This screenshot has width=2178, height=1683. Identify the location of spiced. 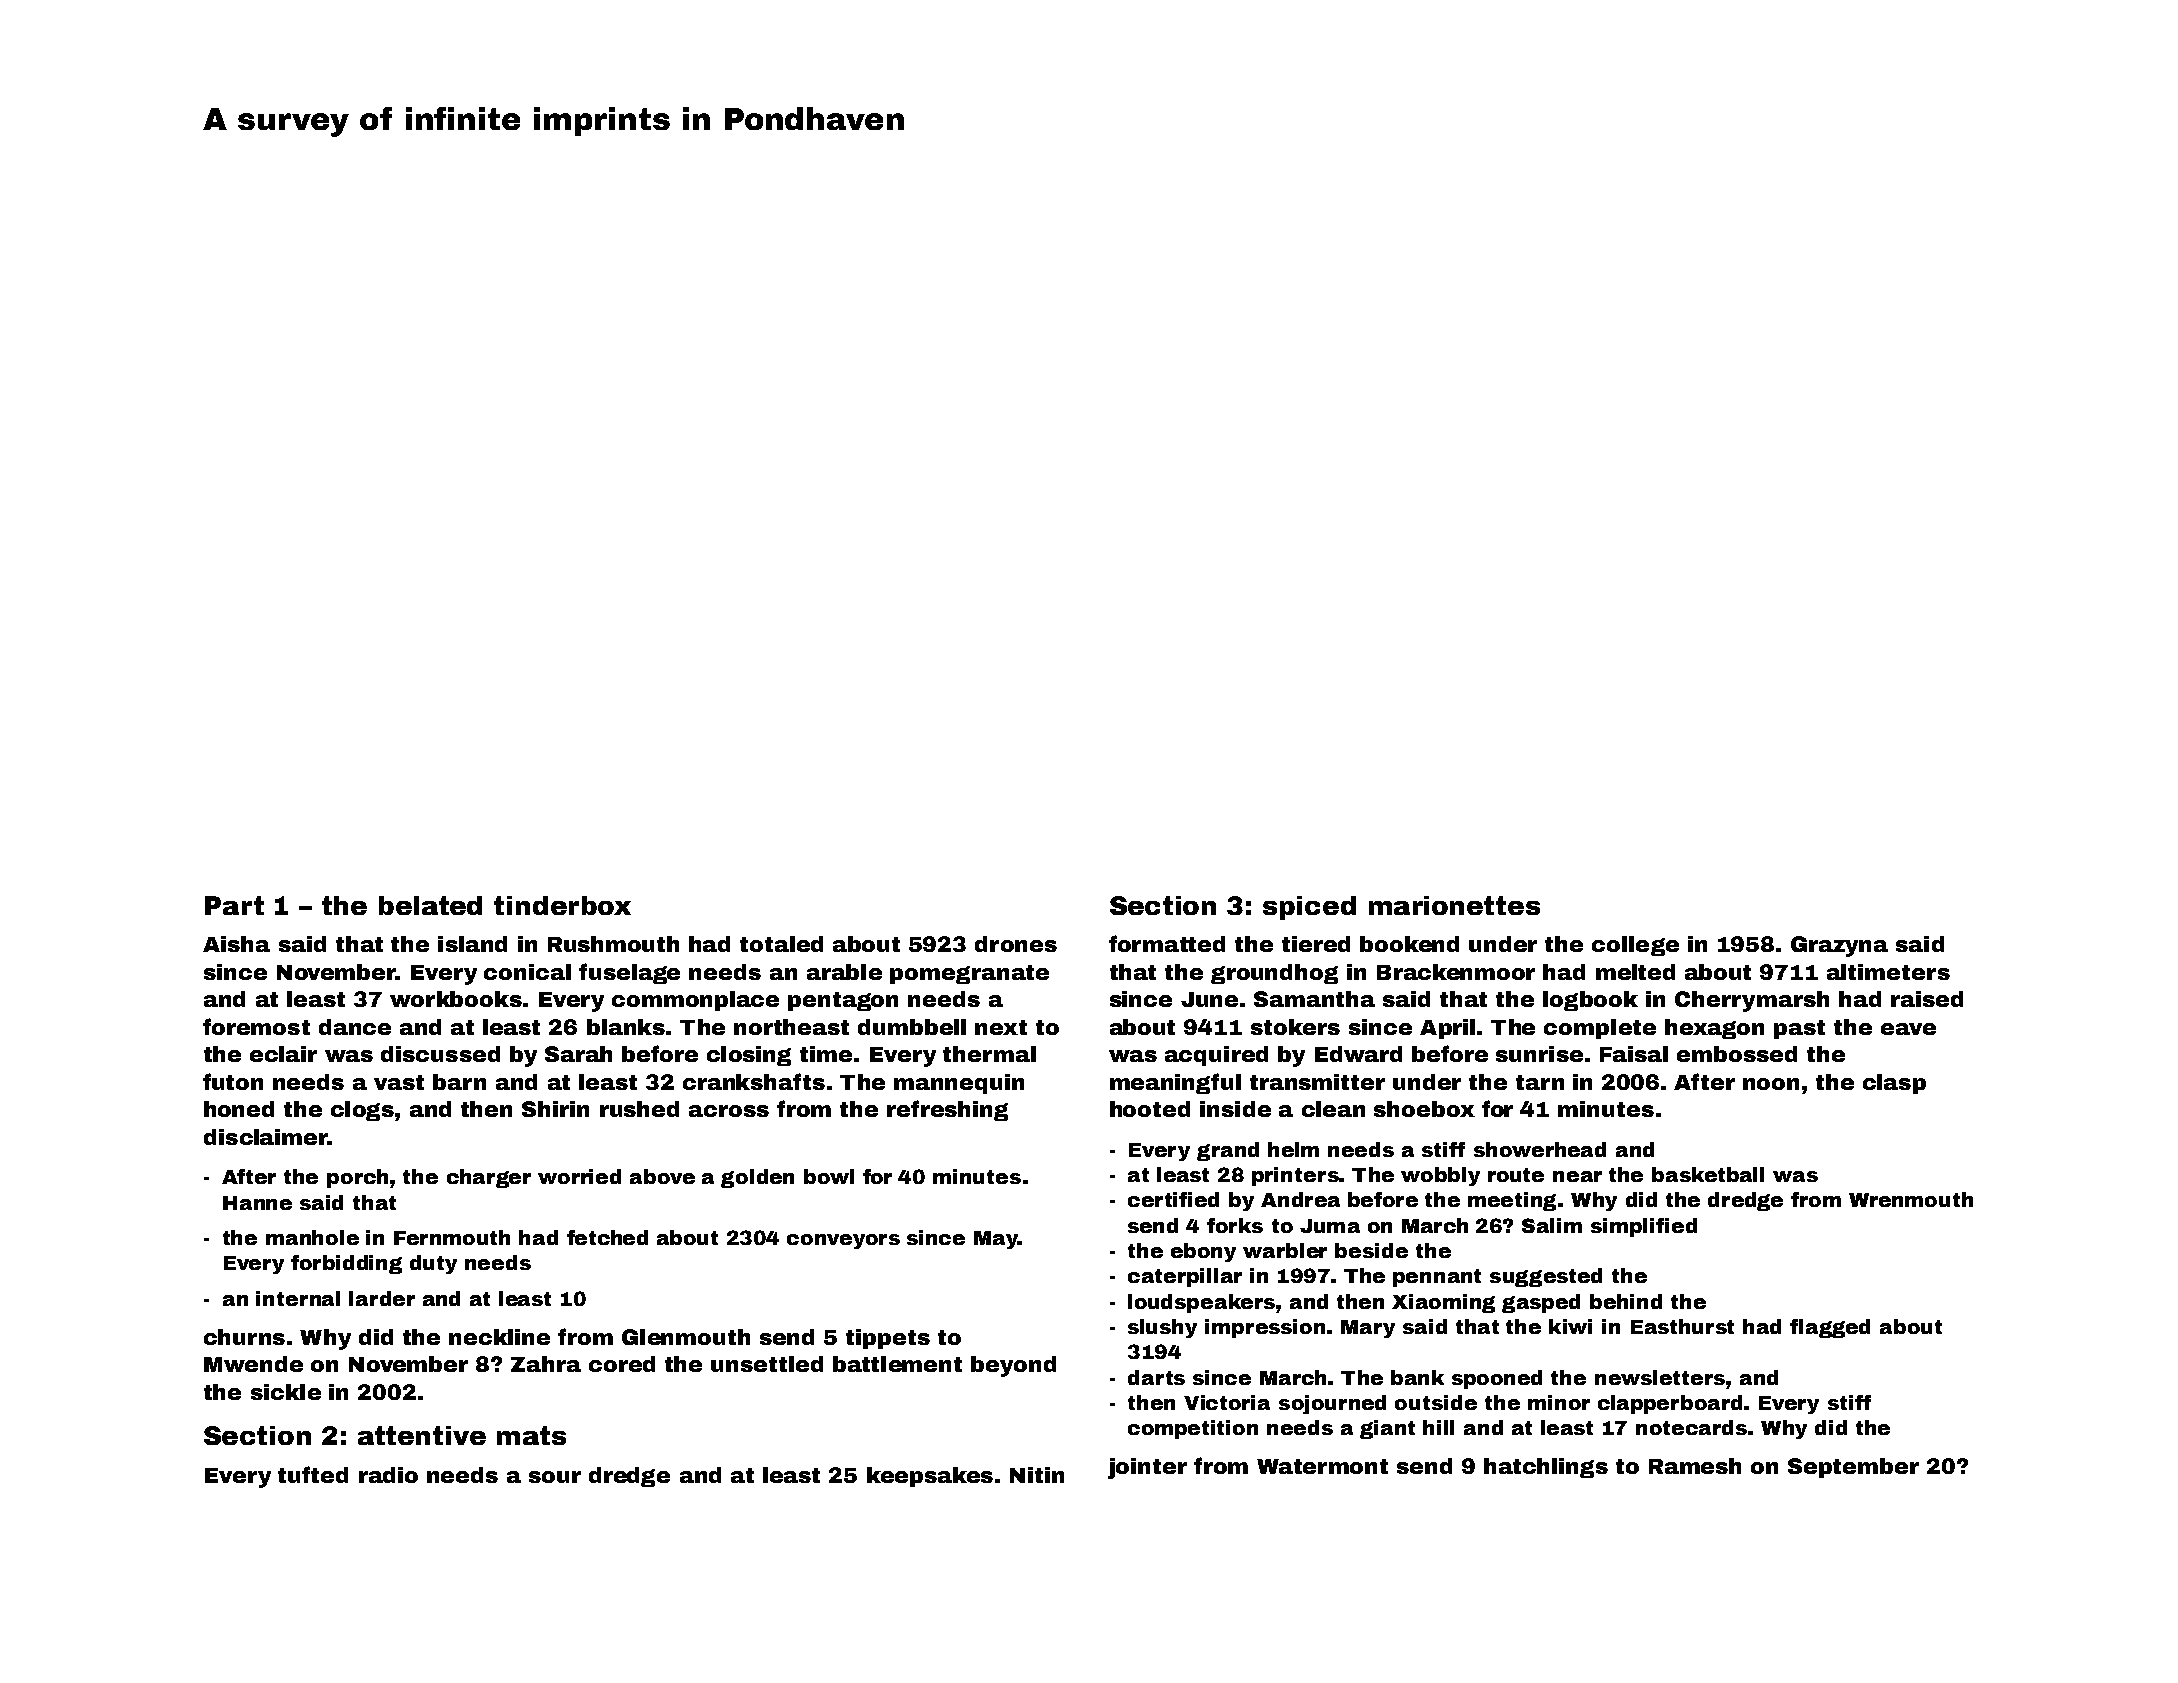
(1309, 908).
